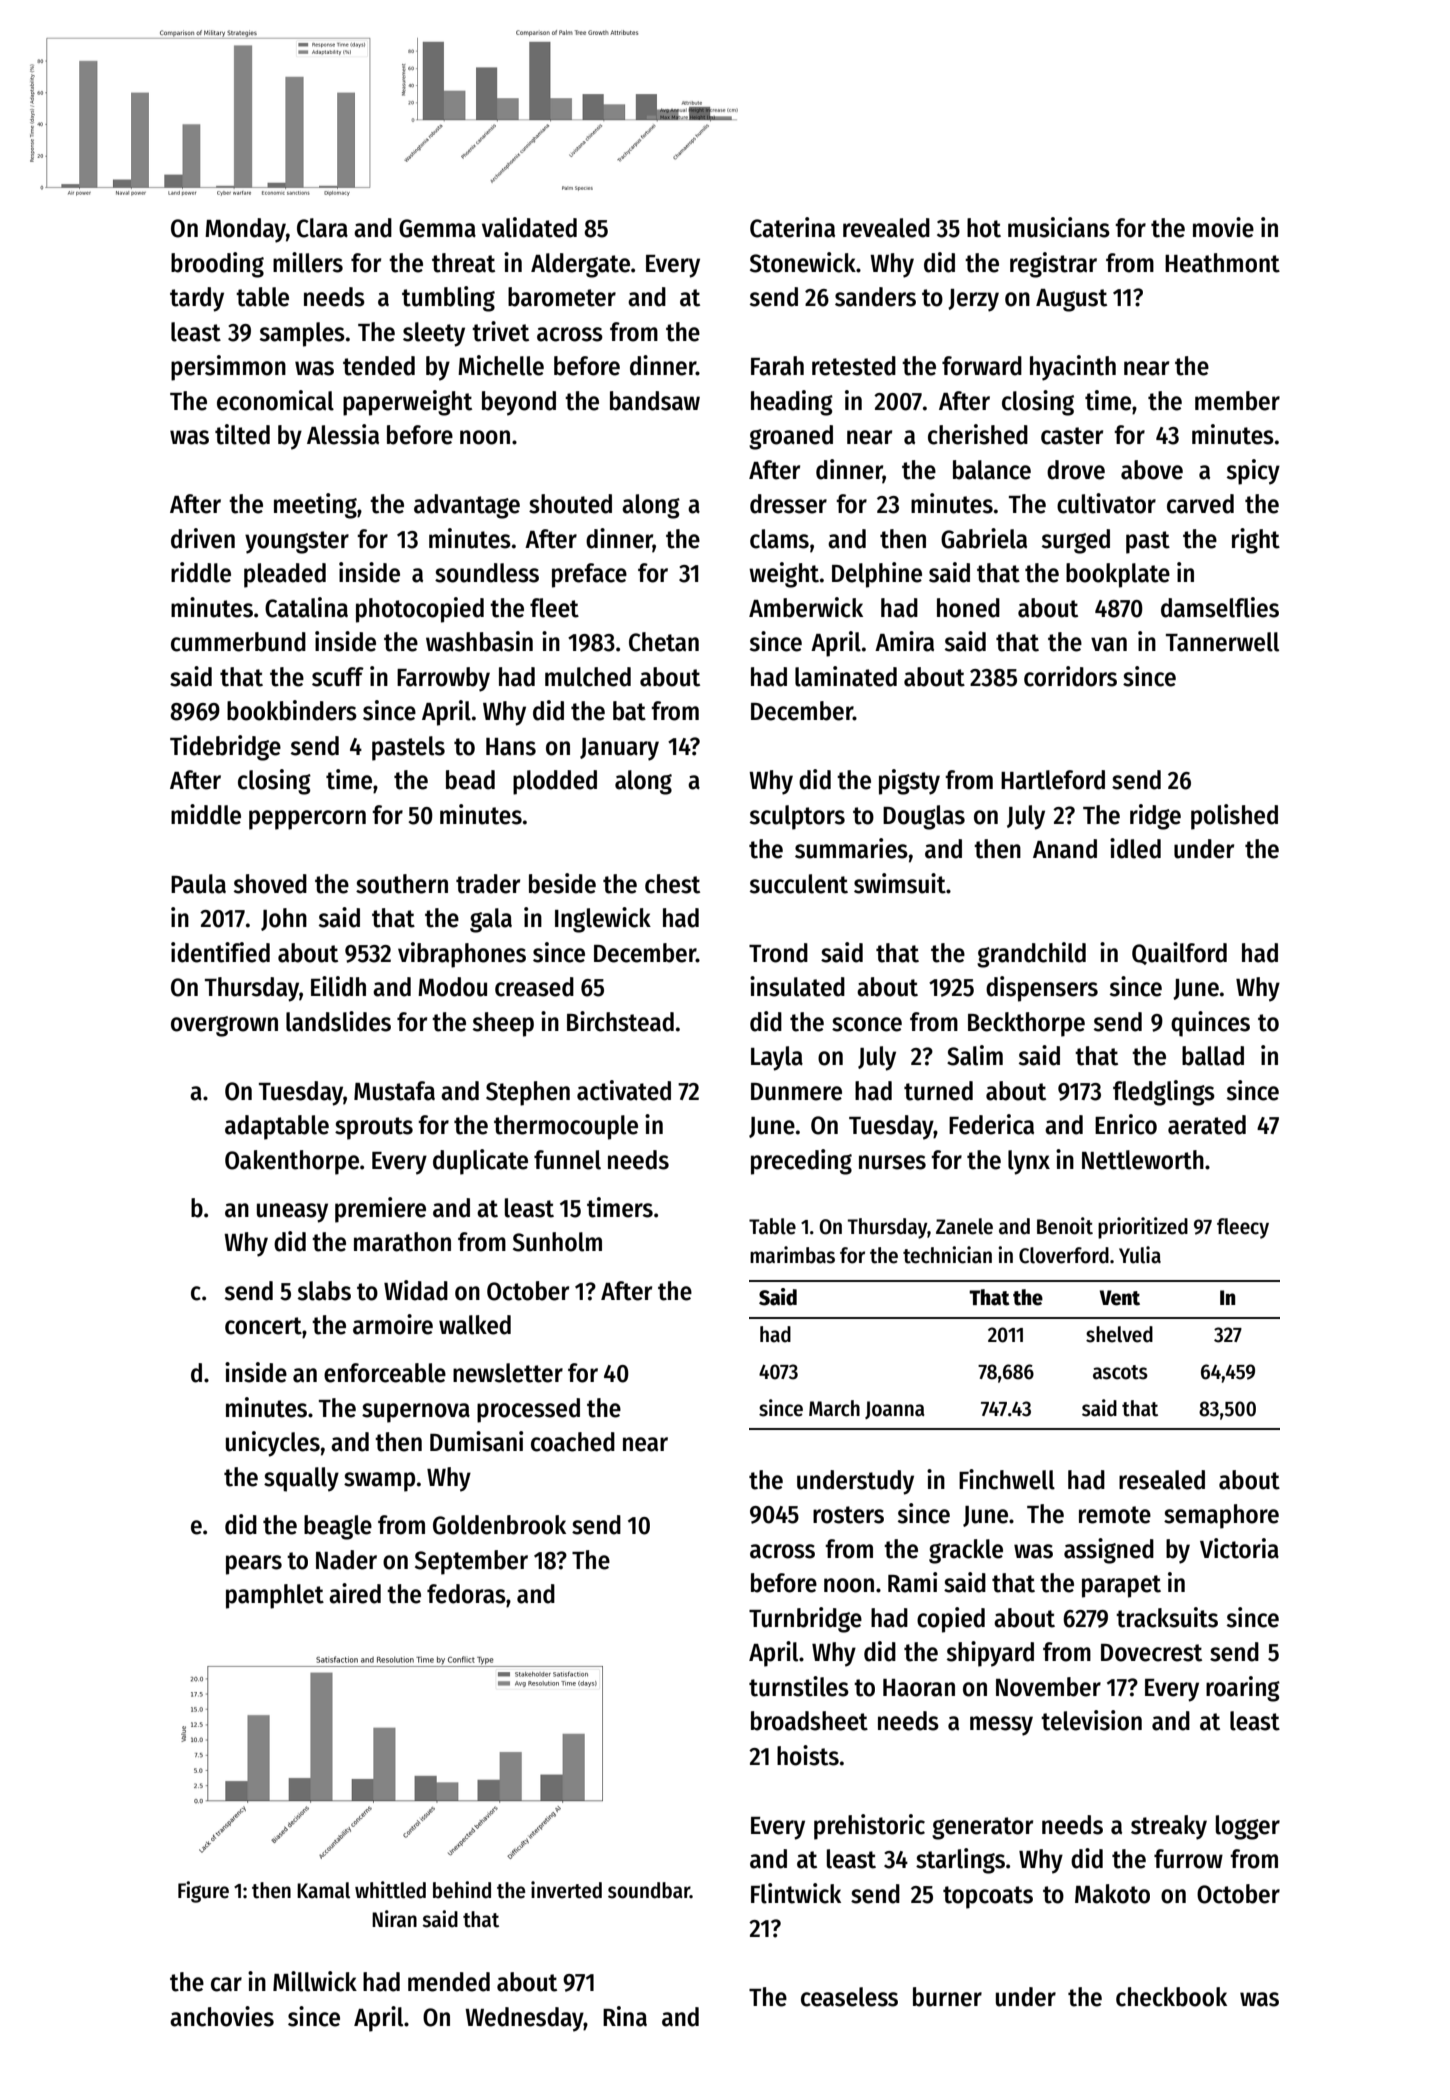 The height and width of the screenshot is (2100, 1450). Describe the element at coordinates (467, 506) in the screenshot. I see `advantage` at that location.
